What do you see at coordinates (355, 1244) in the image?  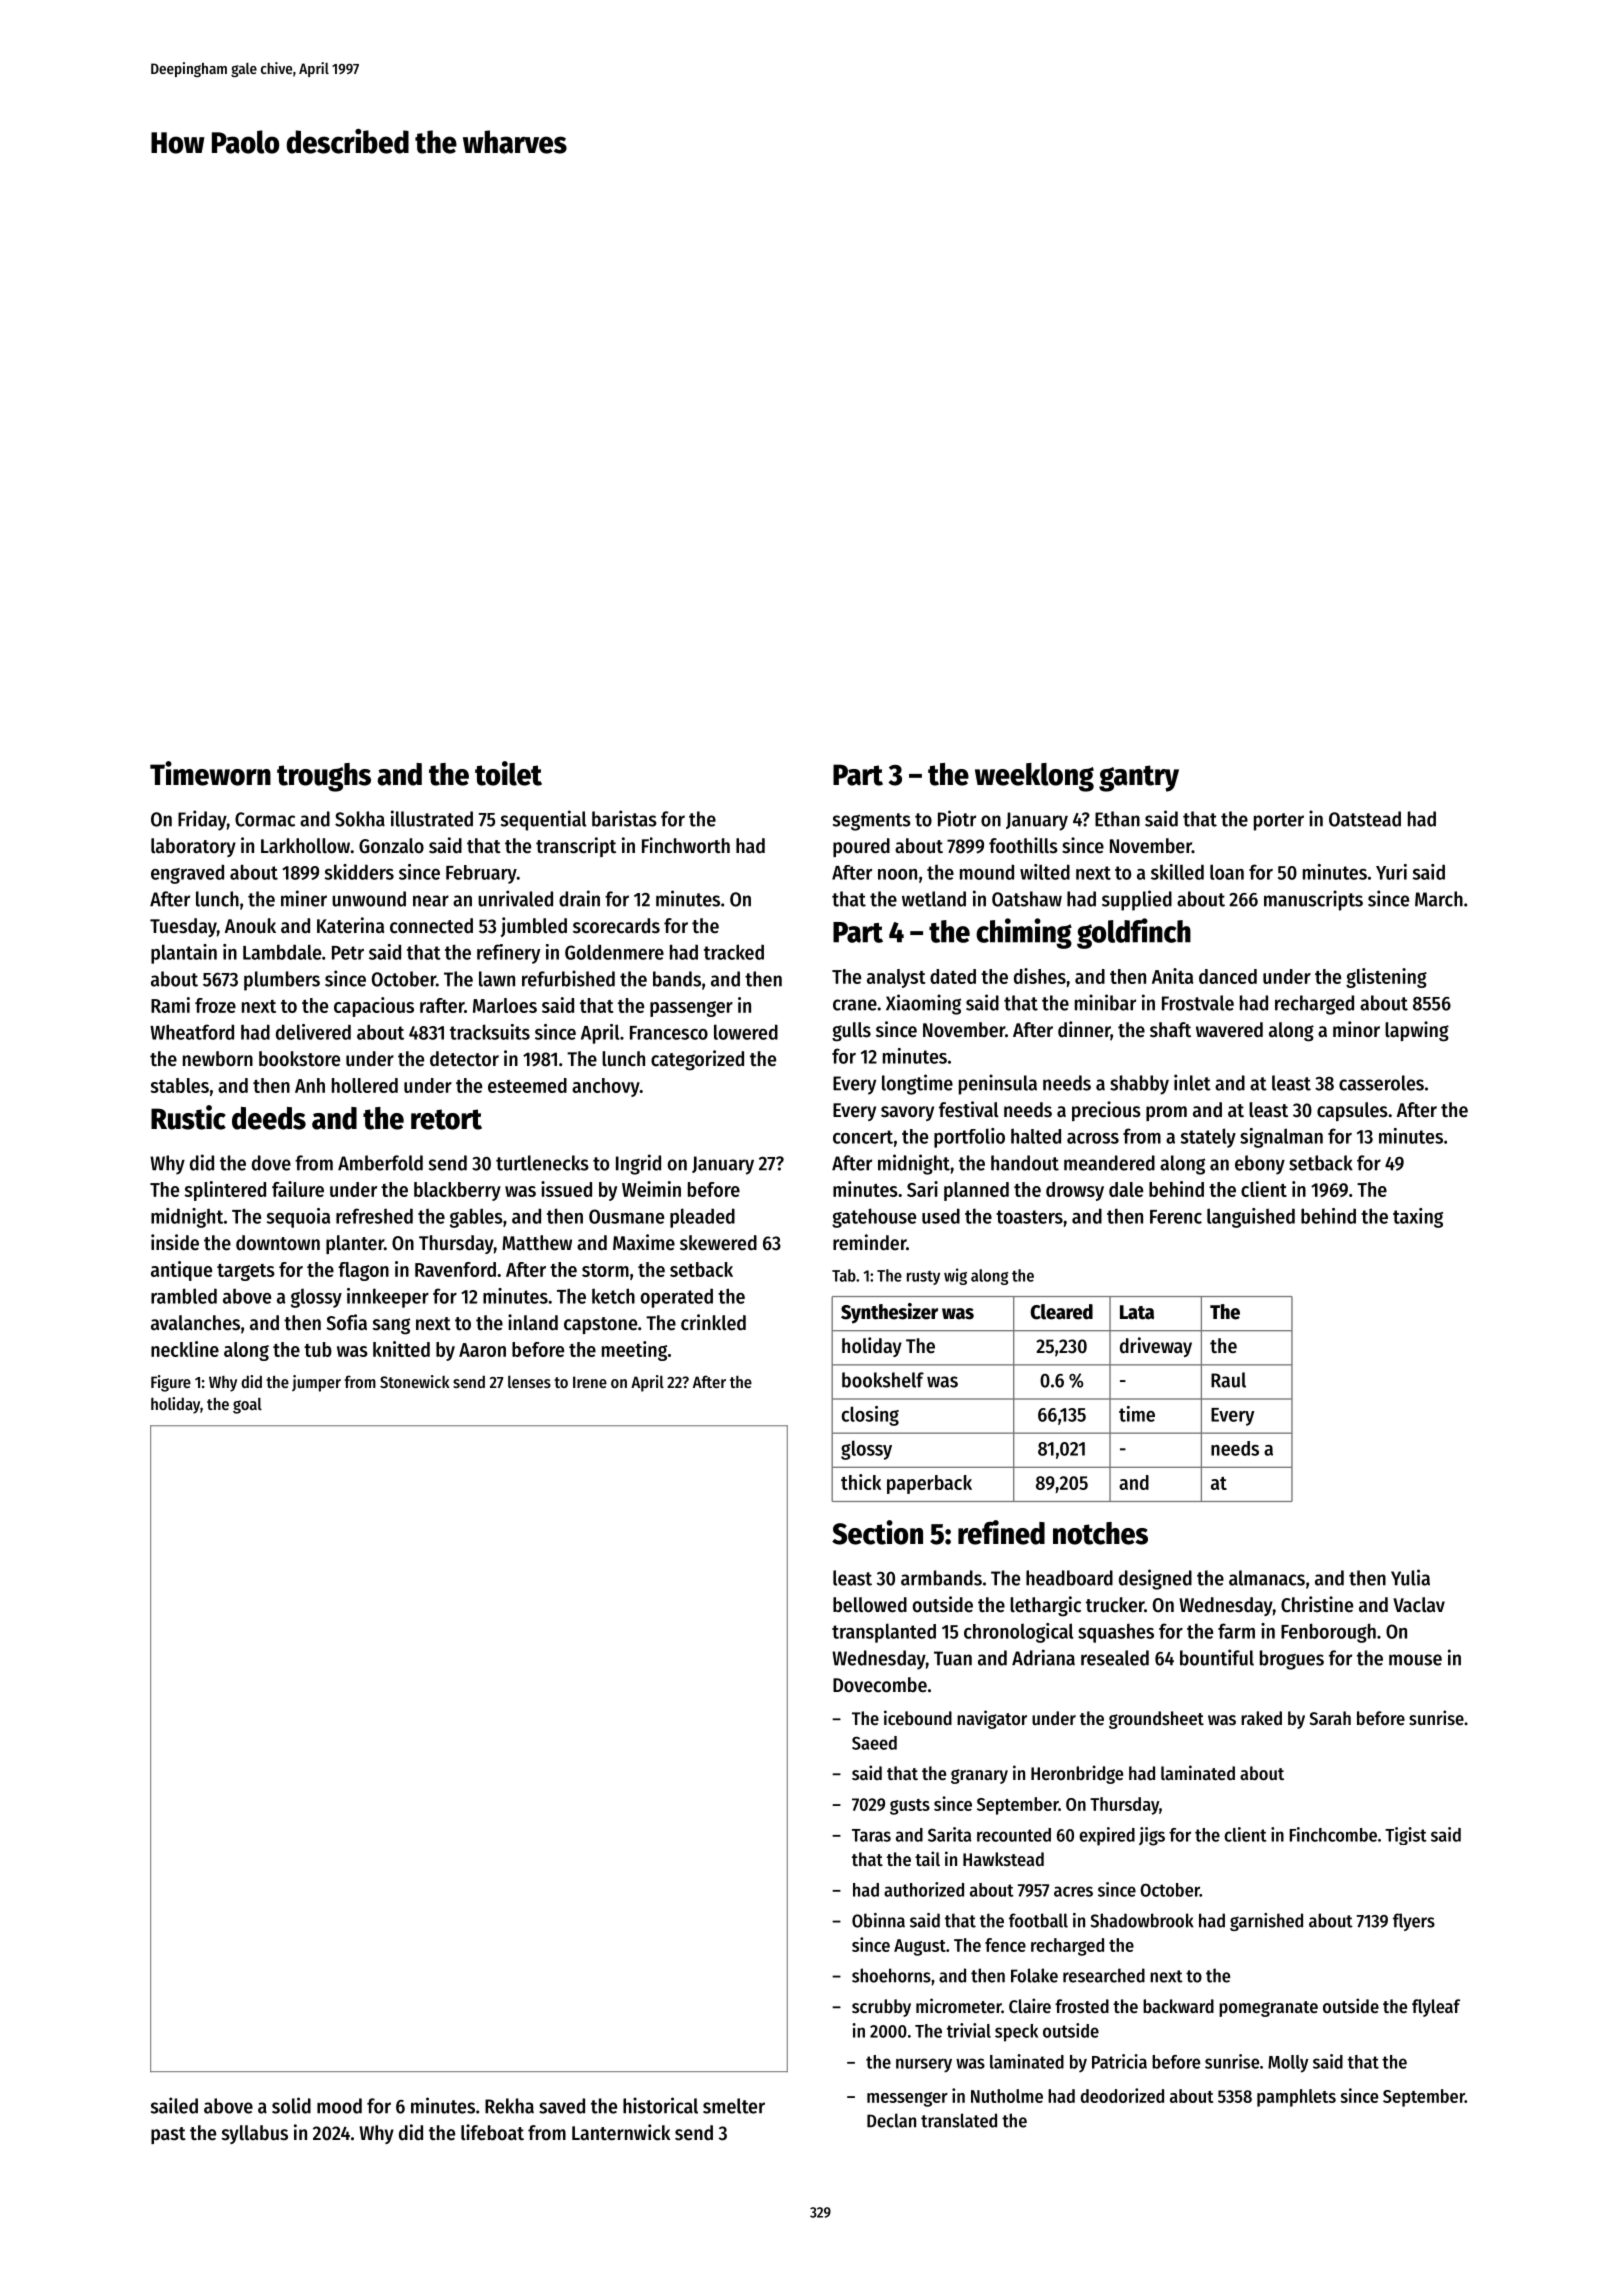 I see `planter` at bounding box center [355, 1244].
